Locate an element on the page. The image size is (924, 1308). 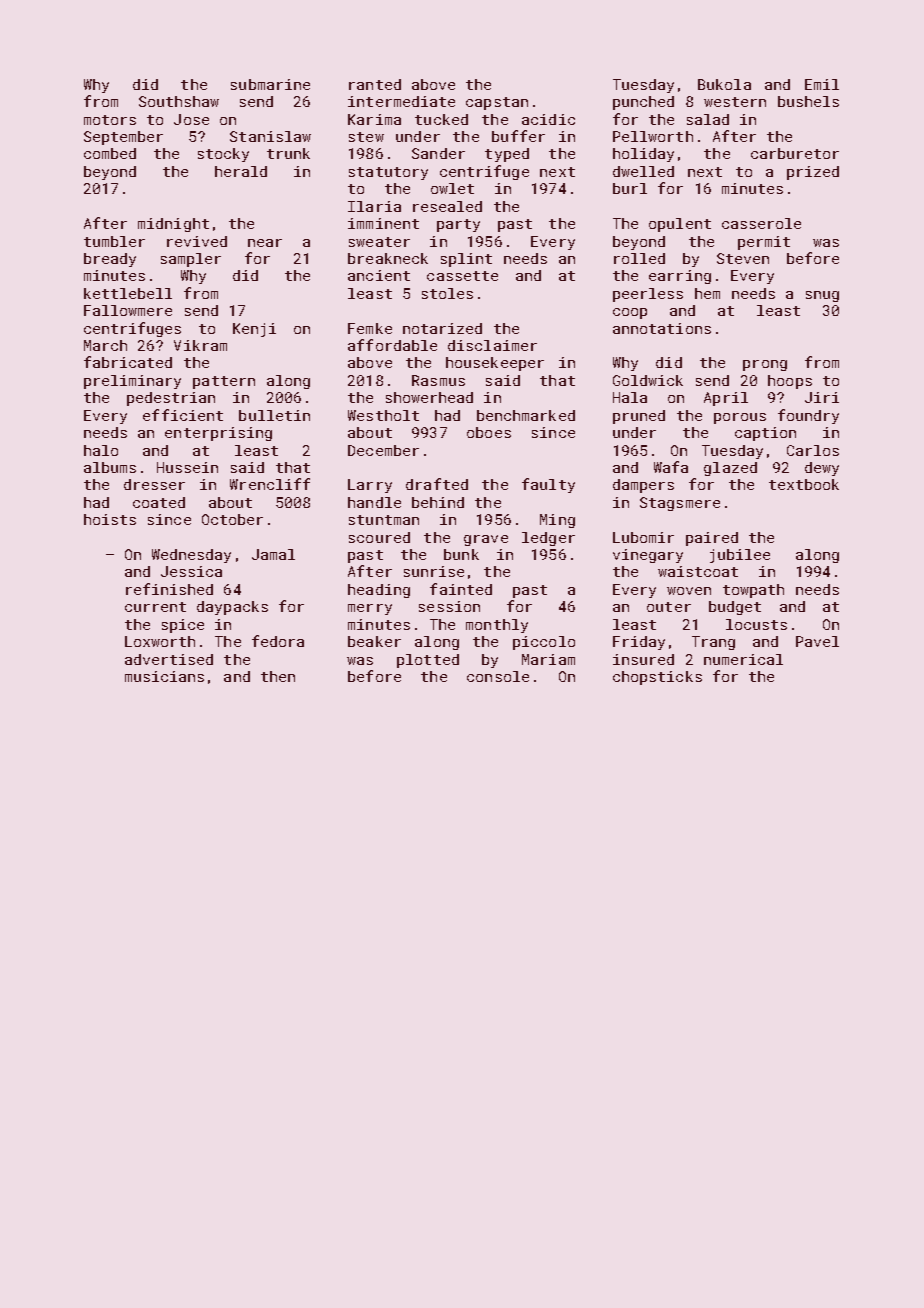
casserole is located at coordinates (761, 223).
